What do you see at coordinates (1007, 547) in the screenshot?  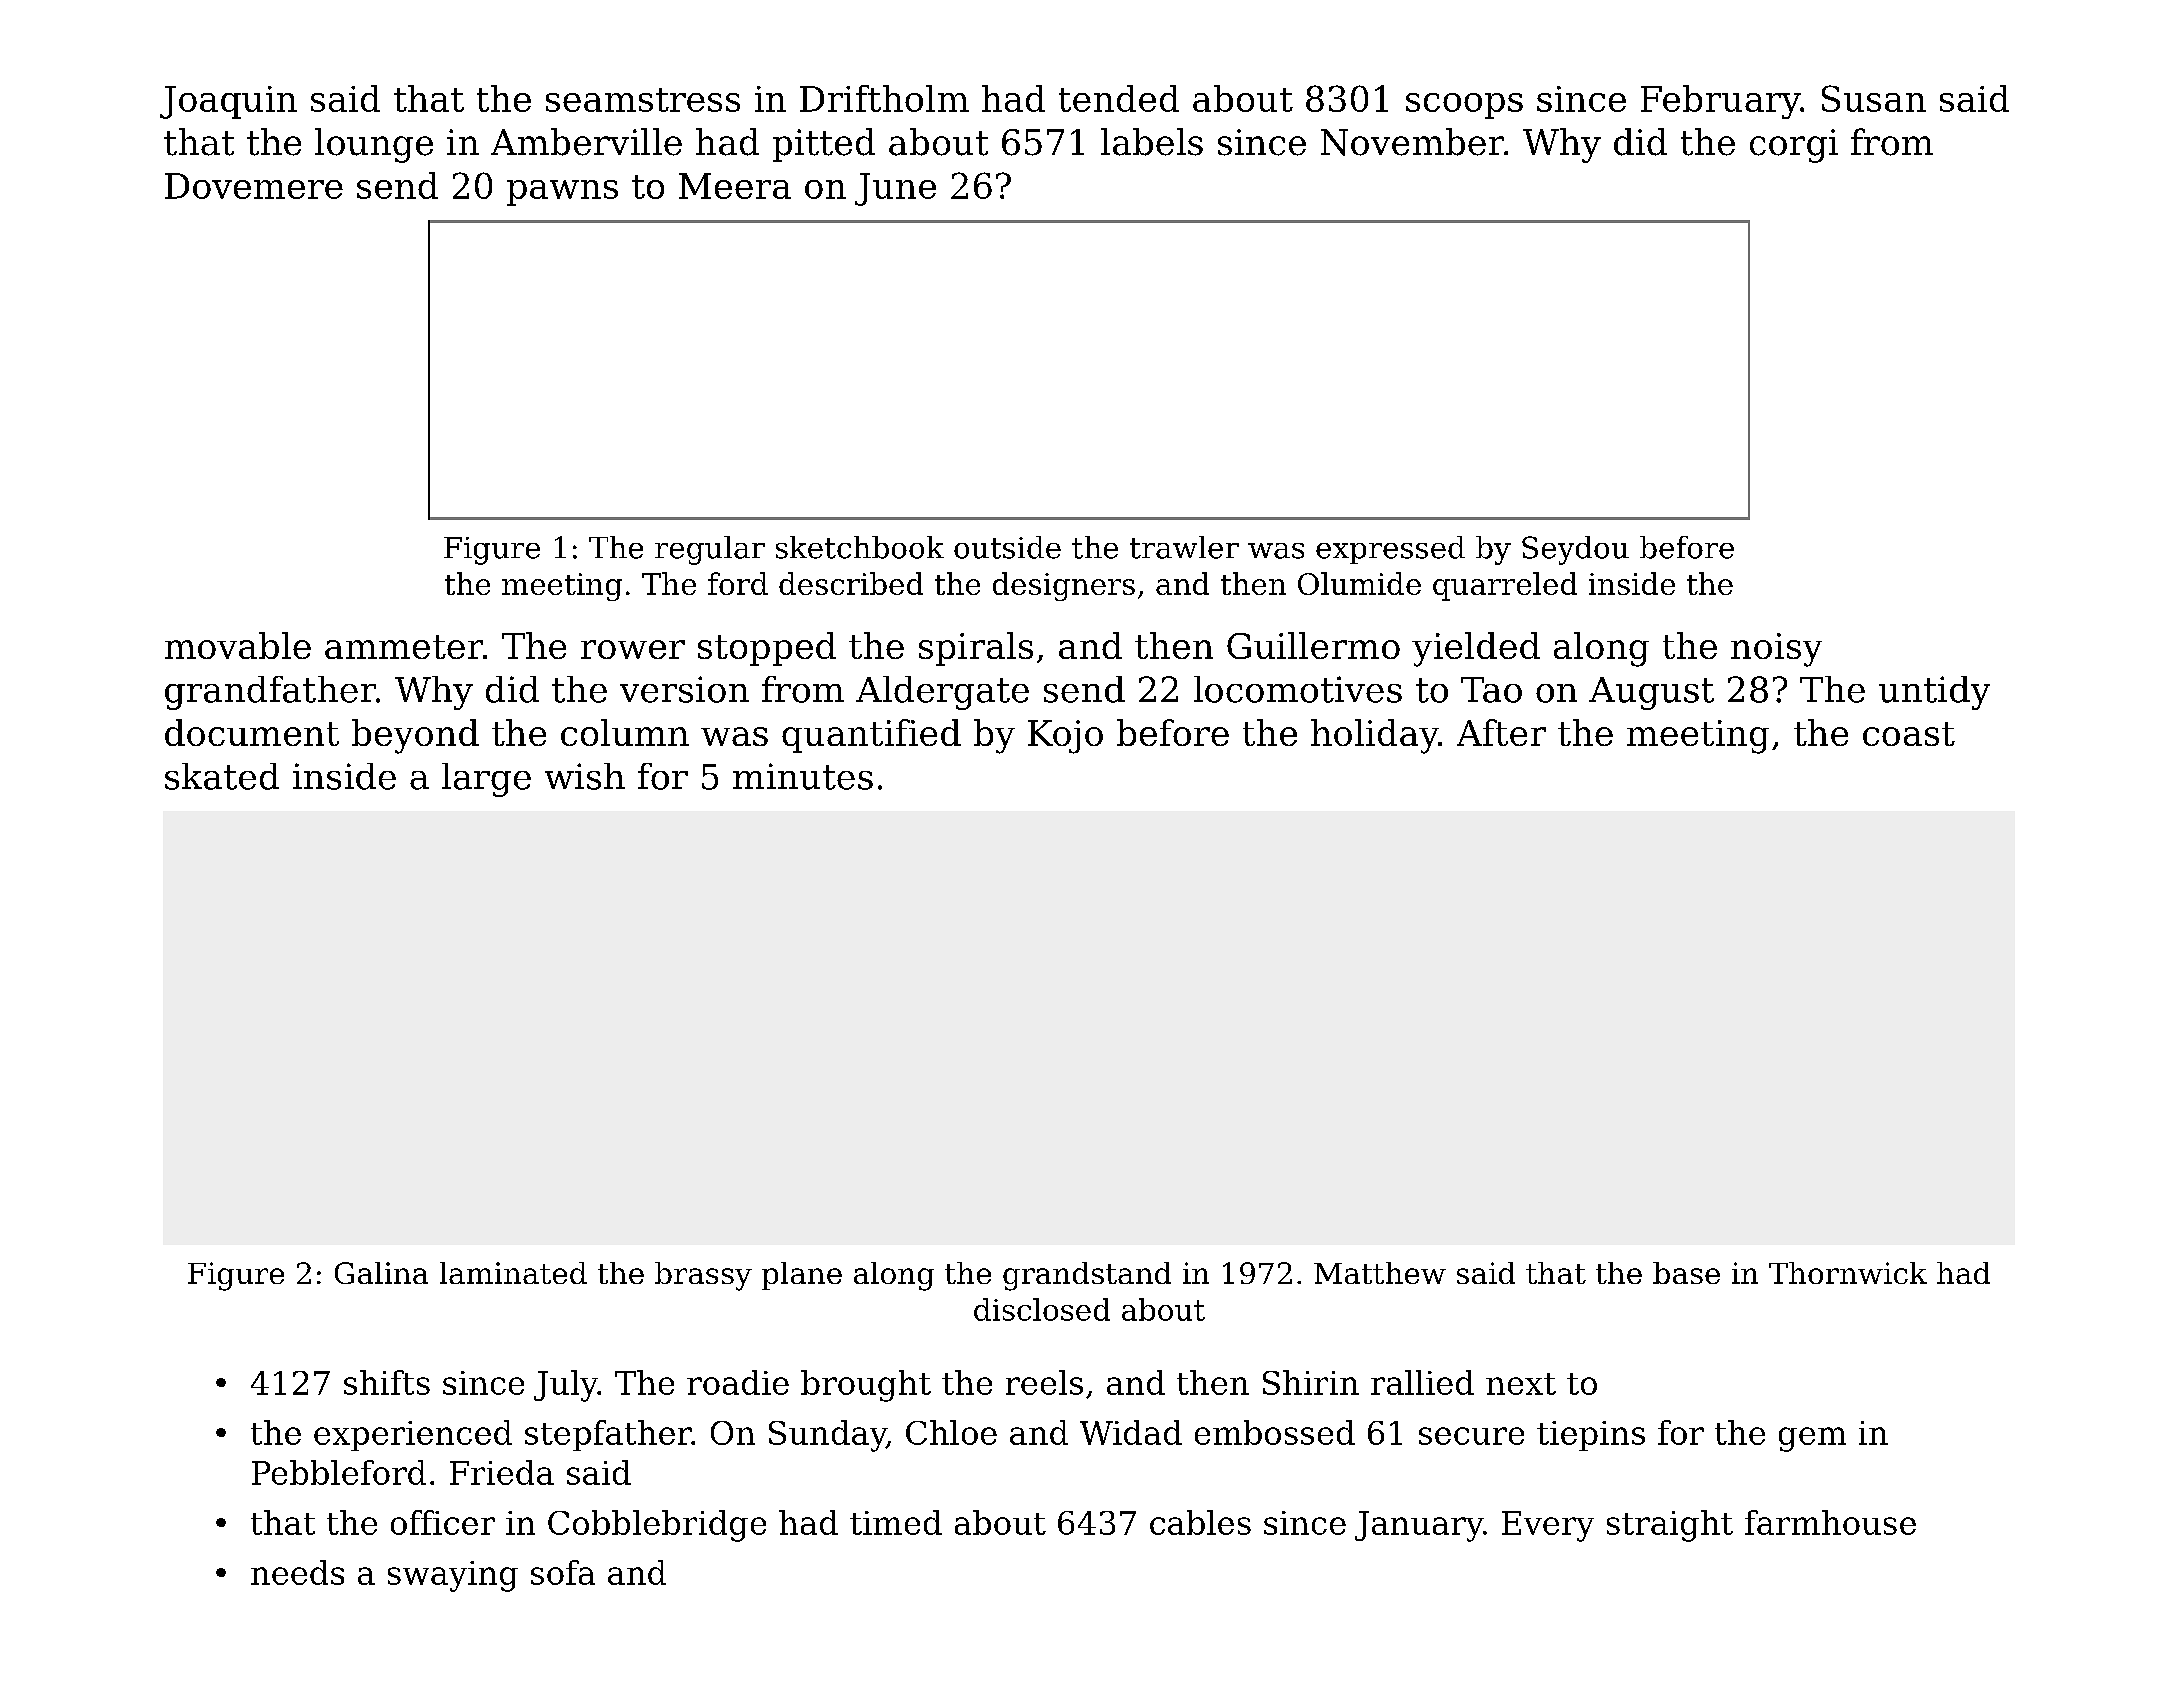 I see `outside` at bounding box center [1007, 547].
